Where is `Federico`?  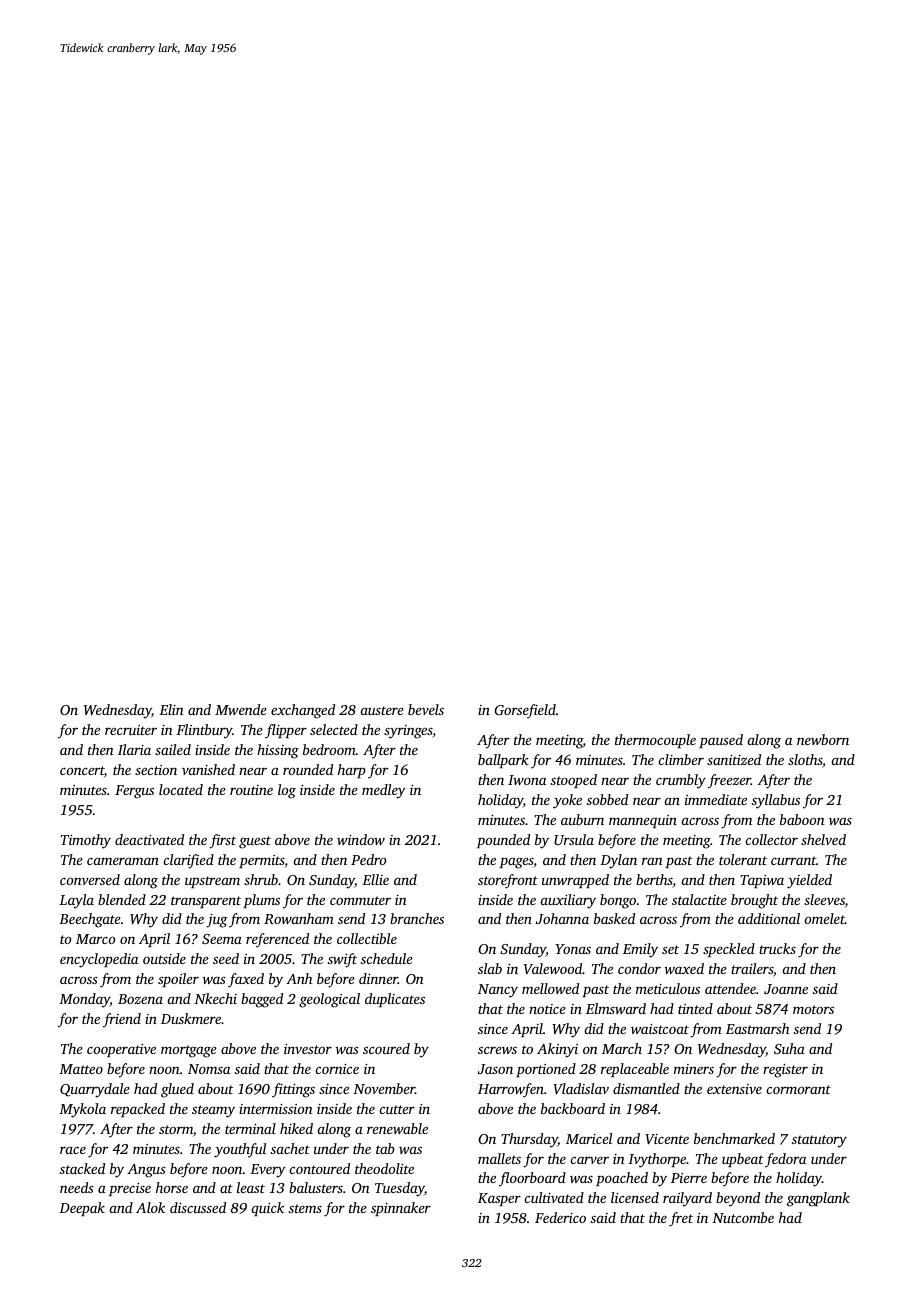
Federico is located at coordinates (560, 1217).
